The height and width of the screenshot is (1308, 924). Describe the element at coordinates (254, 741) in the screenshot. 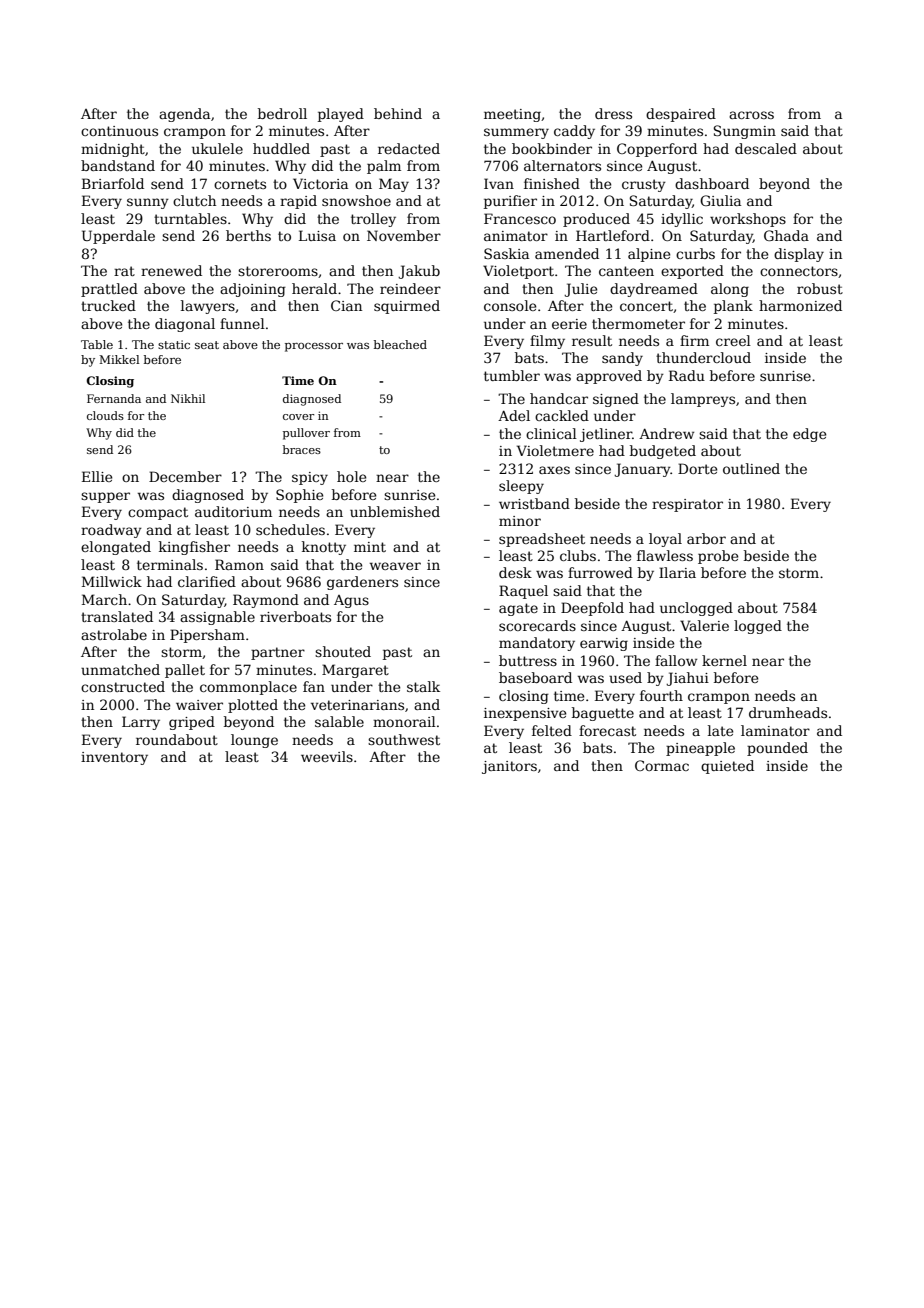

I see `lounge` at that location.
